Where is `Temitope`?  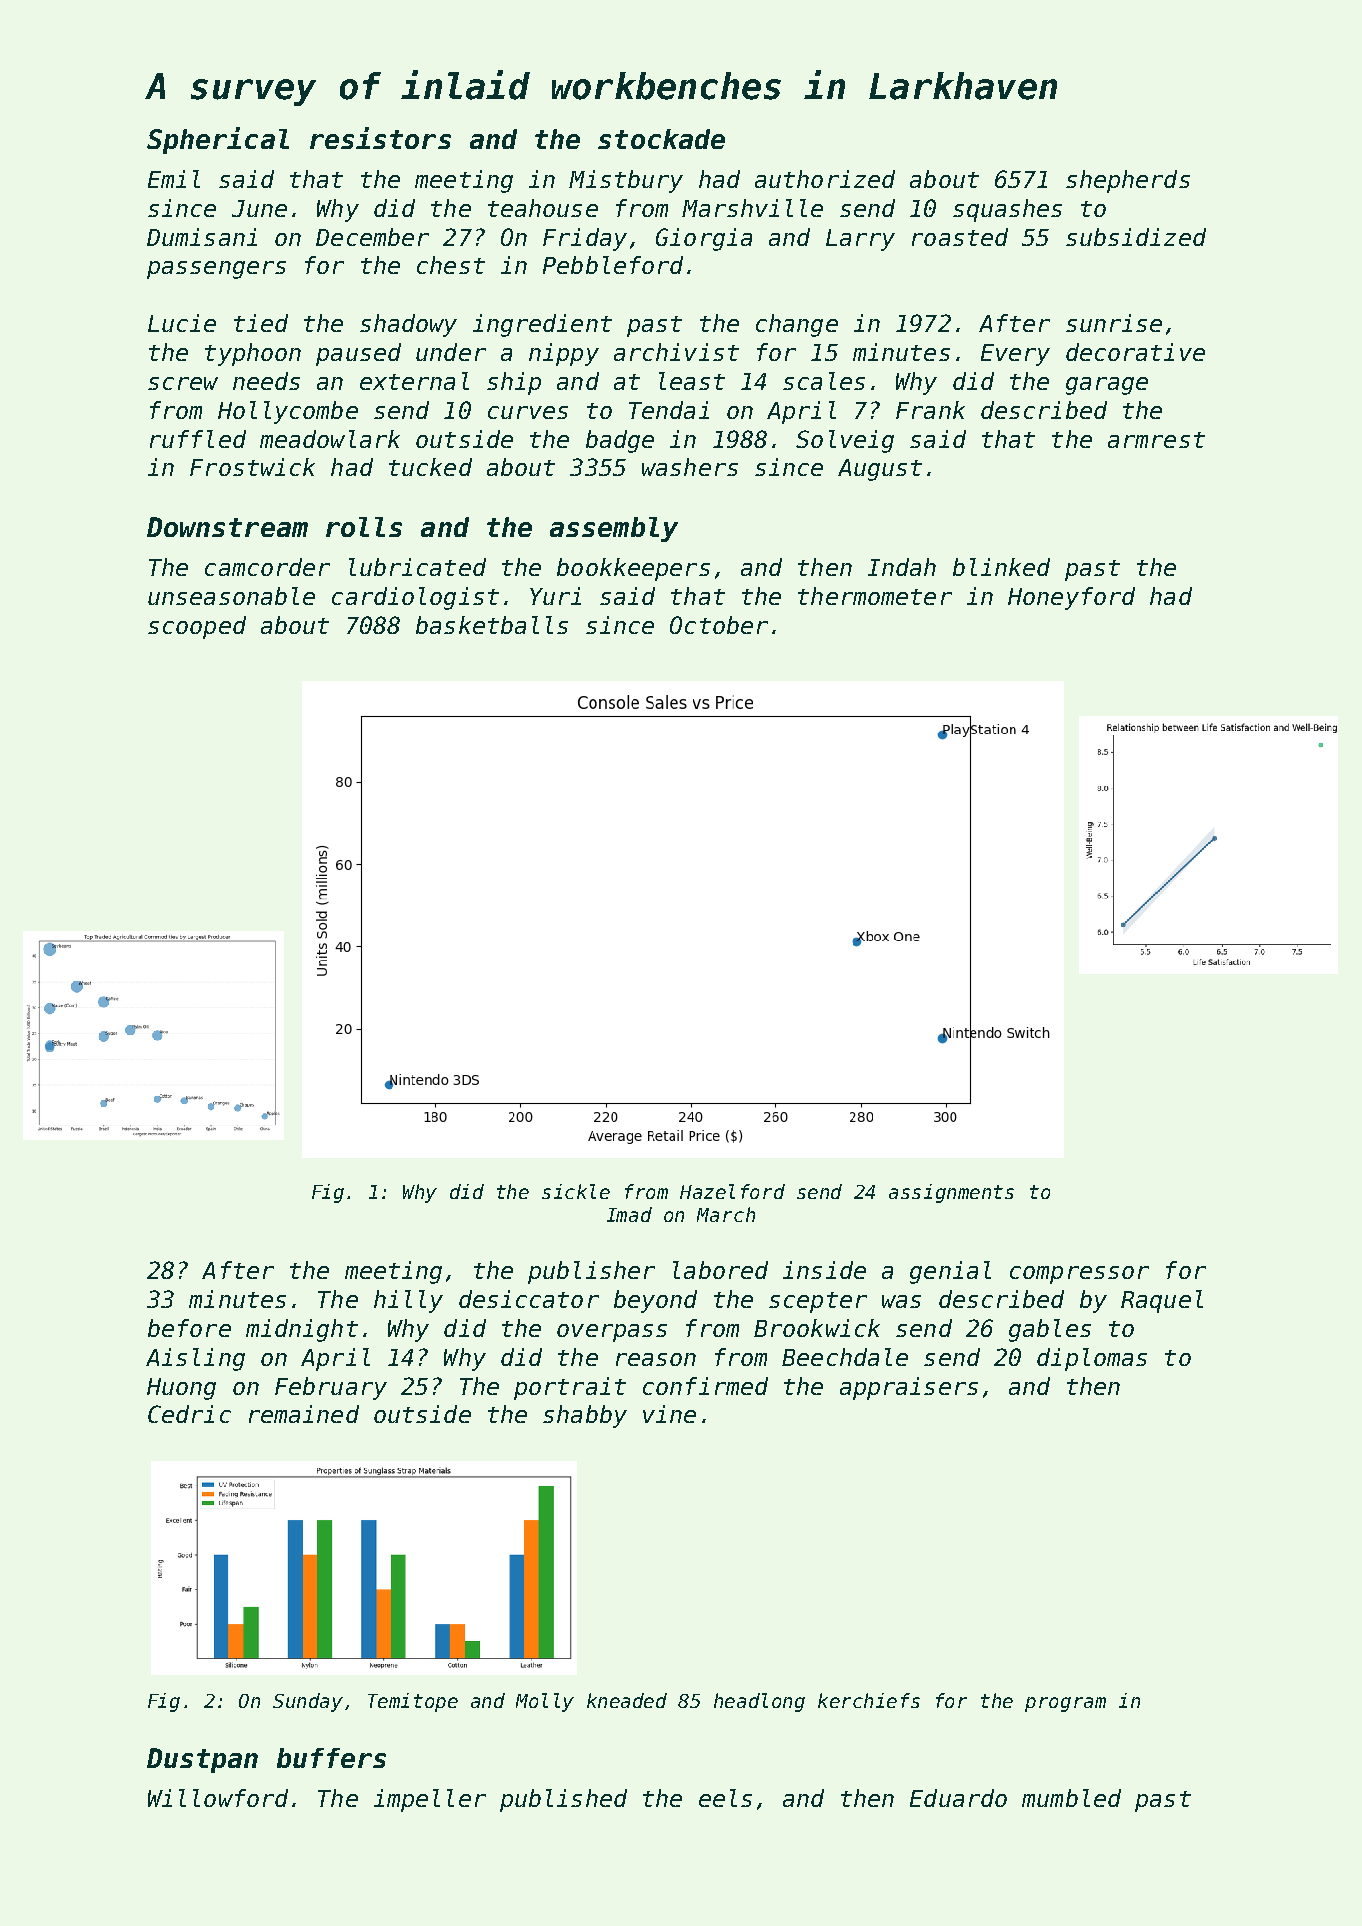 Temitope is located at coordinates (413, 1702).
